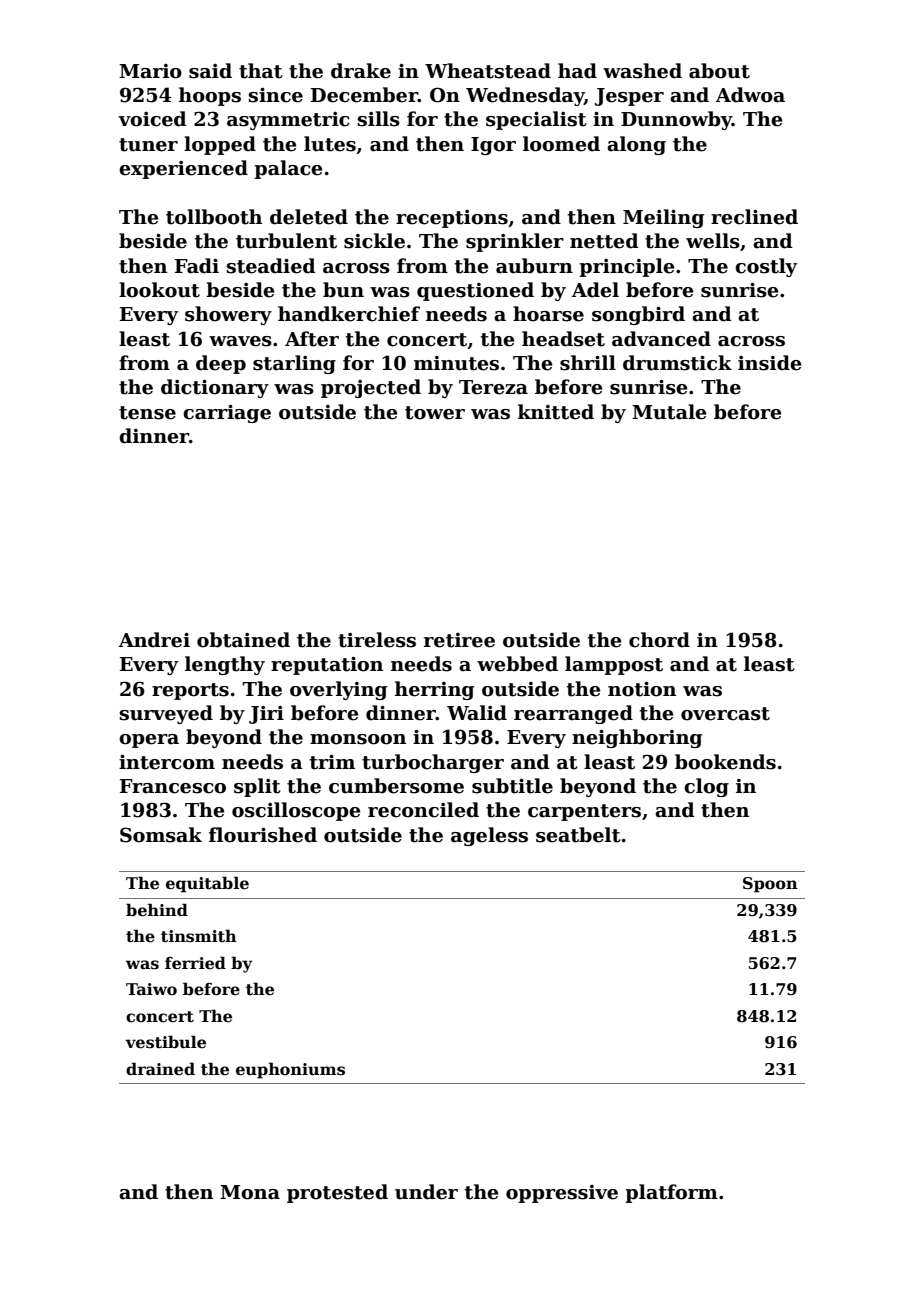  I want to click on subtitle, so click(512, 786).
